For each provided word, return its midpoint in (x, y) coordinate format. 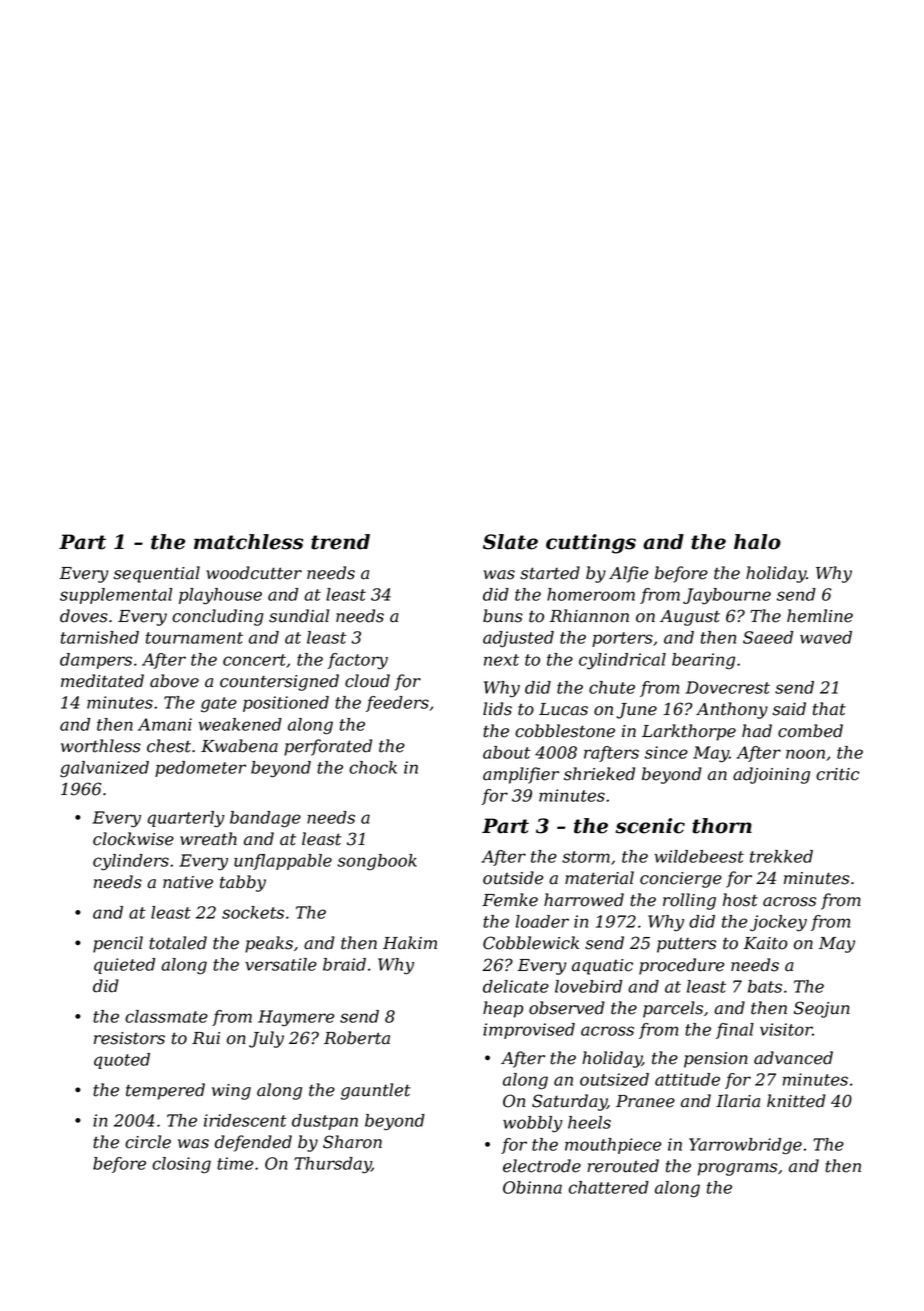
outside (513, 878)
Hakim (410, 943)
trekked (781, 856)
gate (219, 705)
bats (765, 986)
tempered (165, 1091)
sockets (253, 912)
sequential (157, 574)
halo (757, 542)
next (501, 660)
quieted (124, 966)
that (829, 709)
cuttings (591, 544)
